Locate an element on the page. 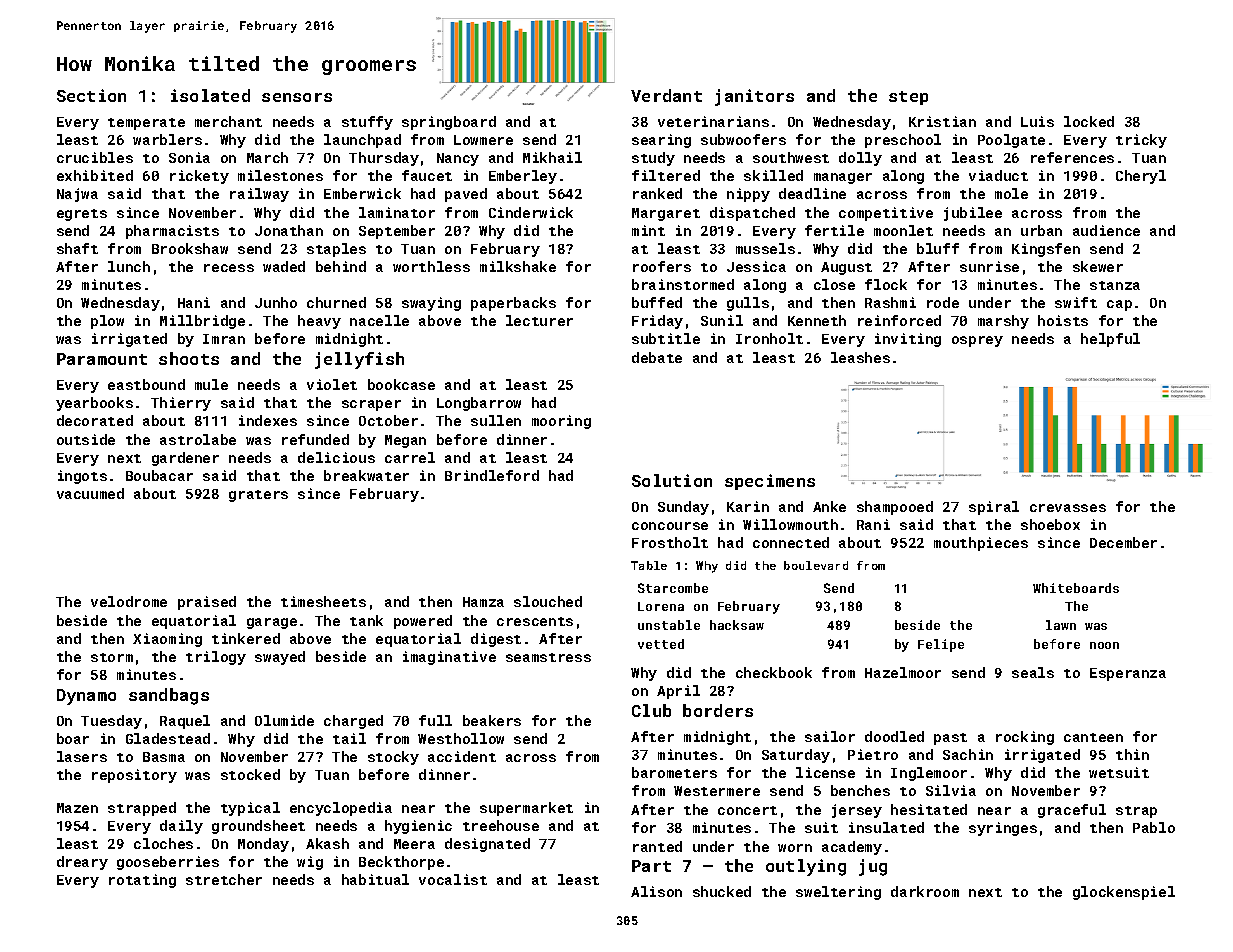 The height and width of the document is (952, 1233). Sonia is located at coordinates (189, 157).
